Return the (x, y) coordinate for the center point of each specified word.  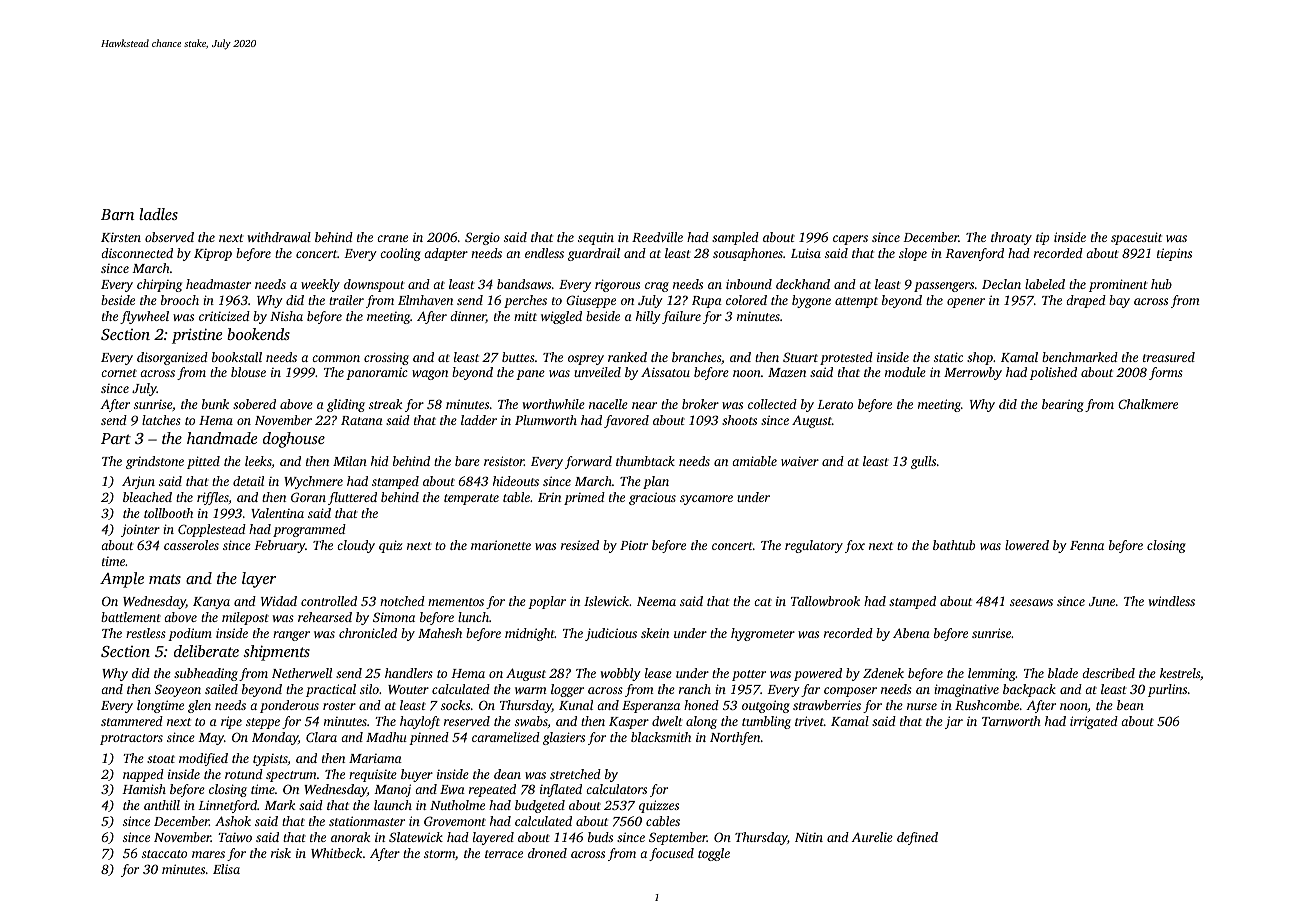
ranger (291, 636)
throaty (1011, 238)
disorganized (172, 358)
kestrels (1180, 673)
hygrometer (763, 634)
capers (850, 240)
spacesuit (1136, 238)
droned (547, 853)
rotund (244, 774)
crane (392, 238)
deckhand (803, 284)
